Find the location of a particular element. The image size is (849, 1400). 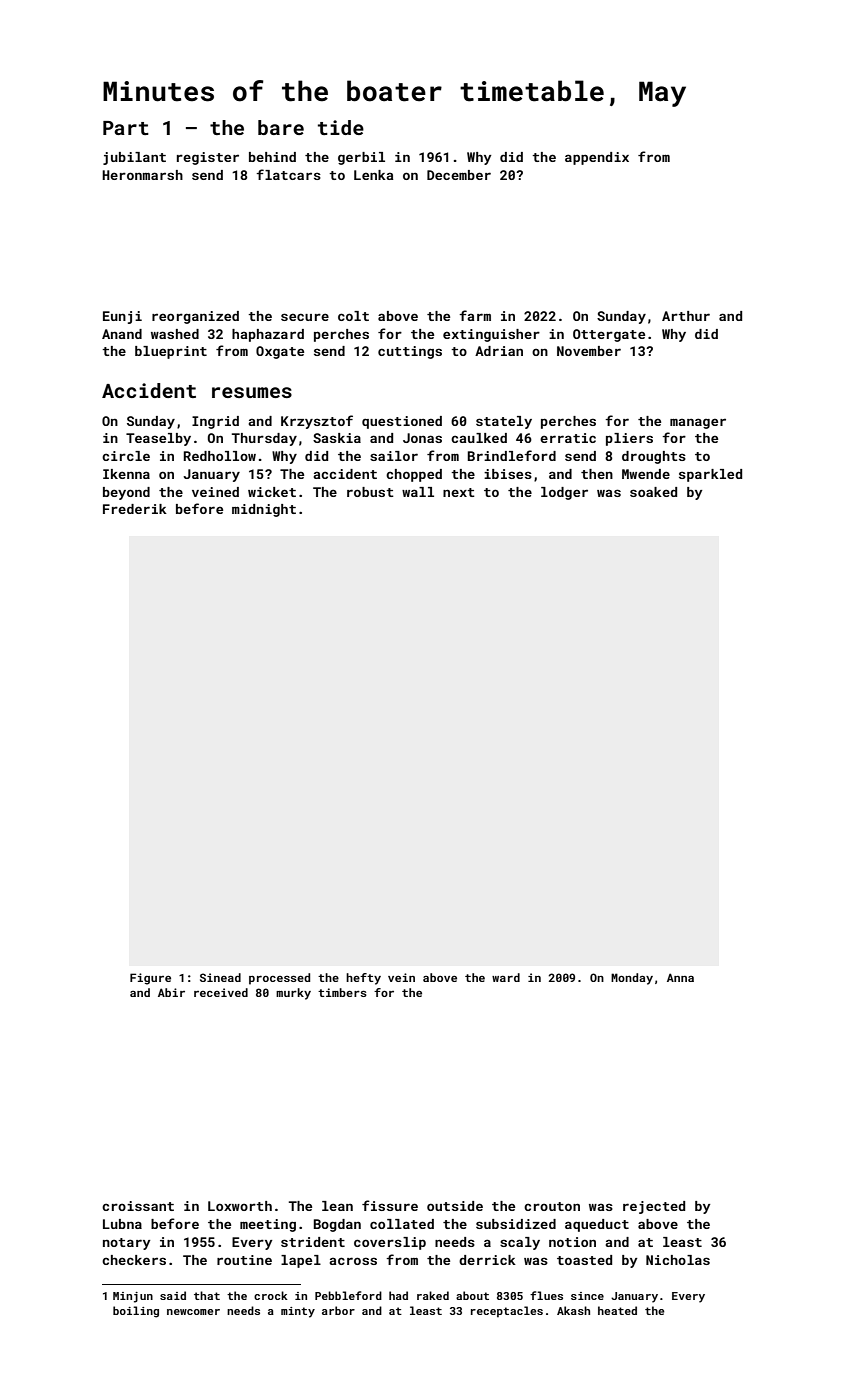

November is located at coordinates (589, 351).
